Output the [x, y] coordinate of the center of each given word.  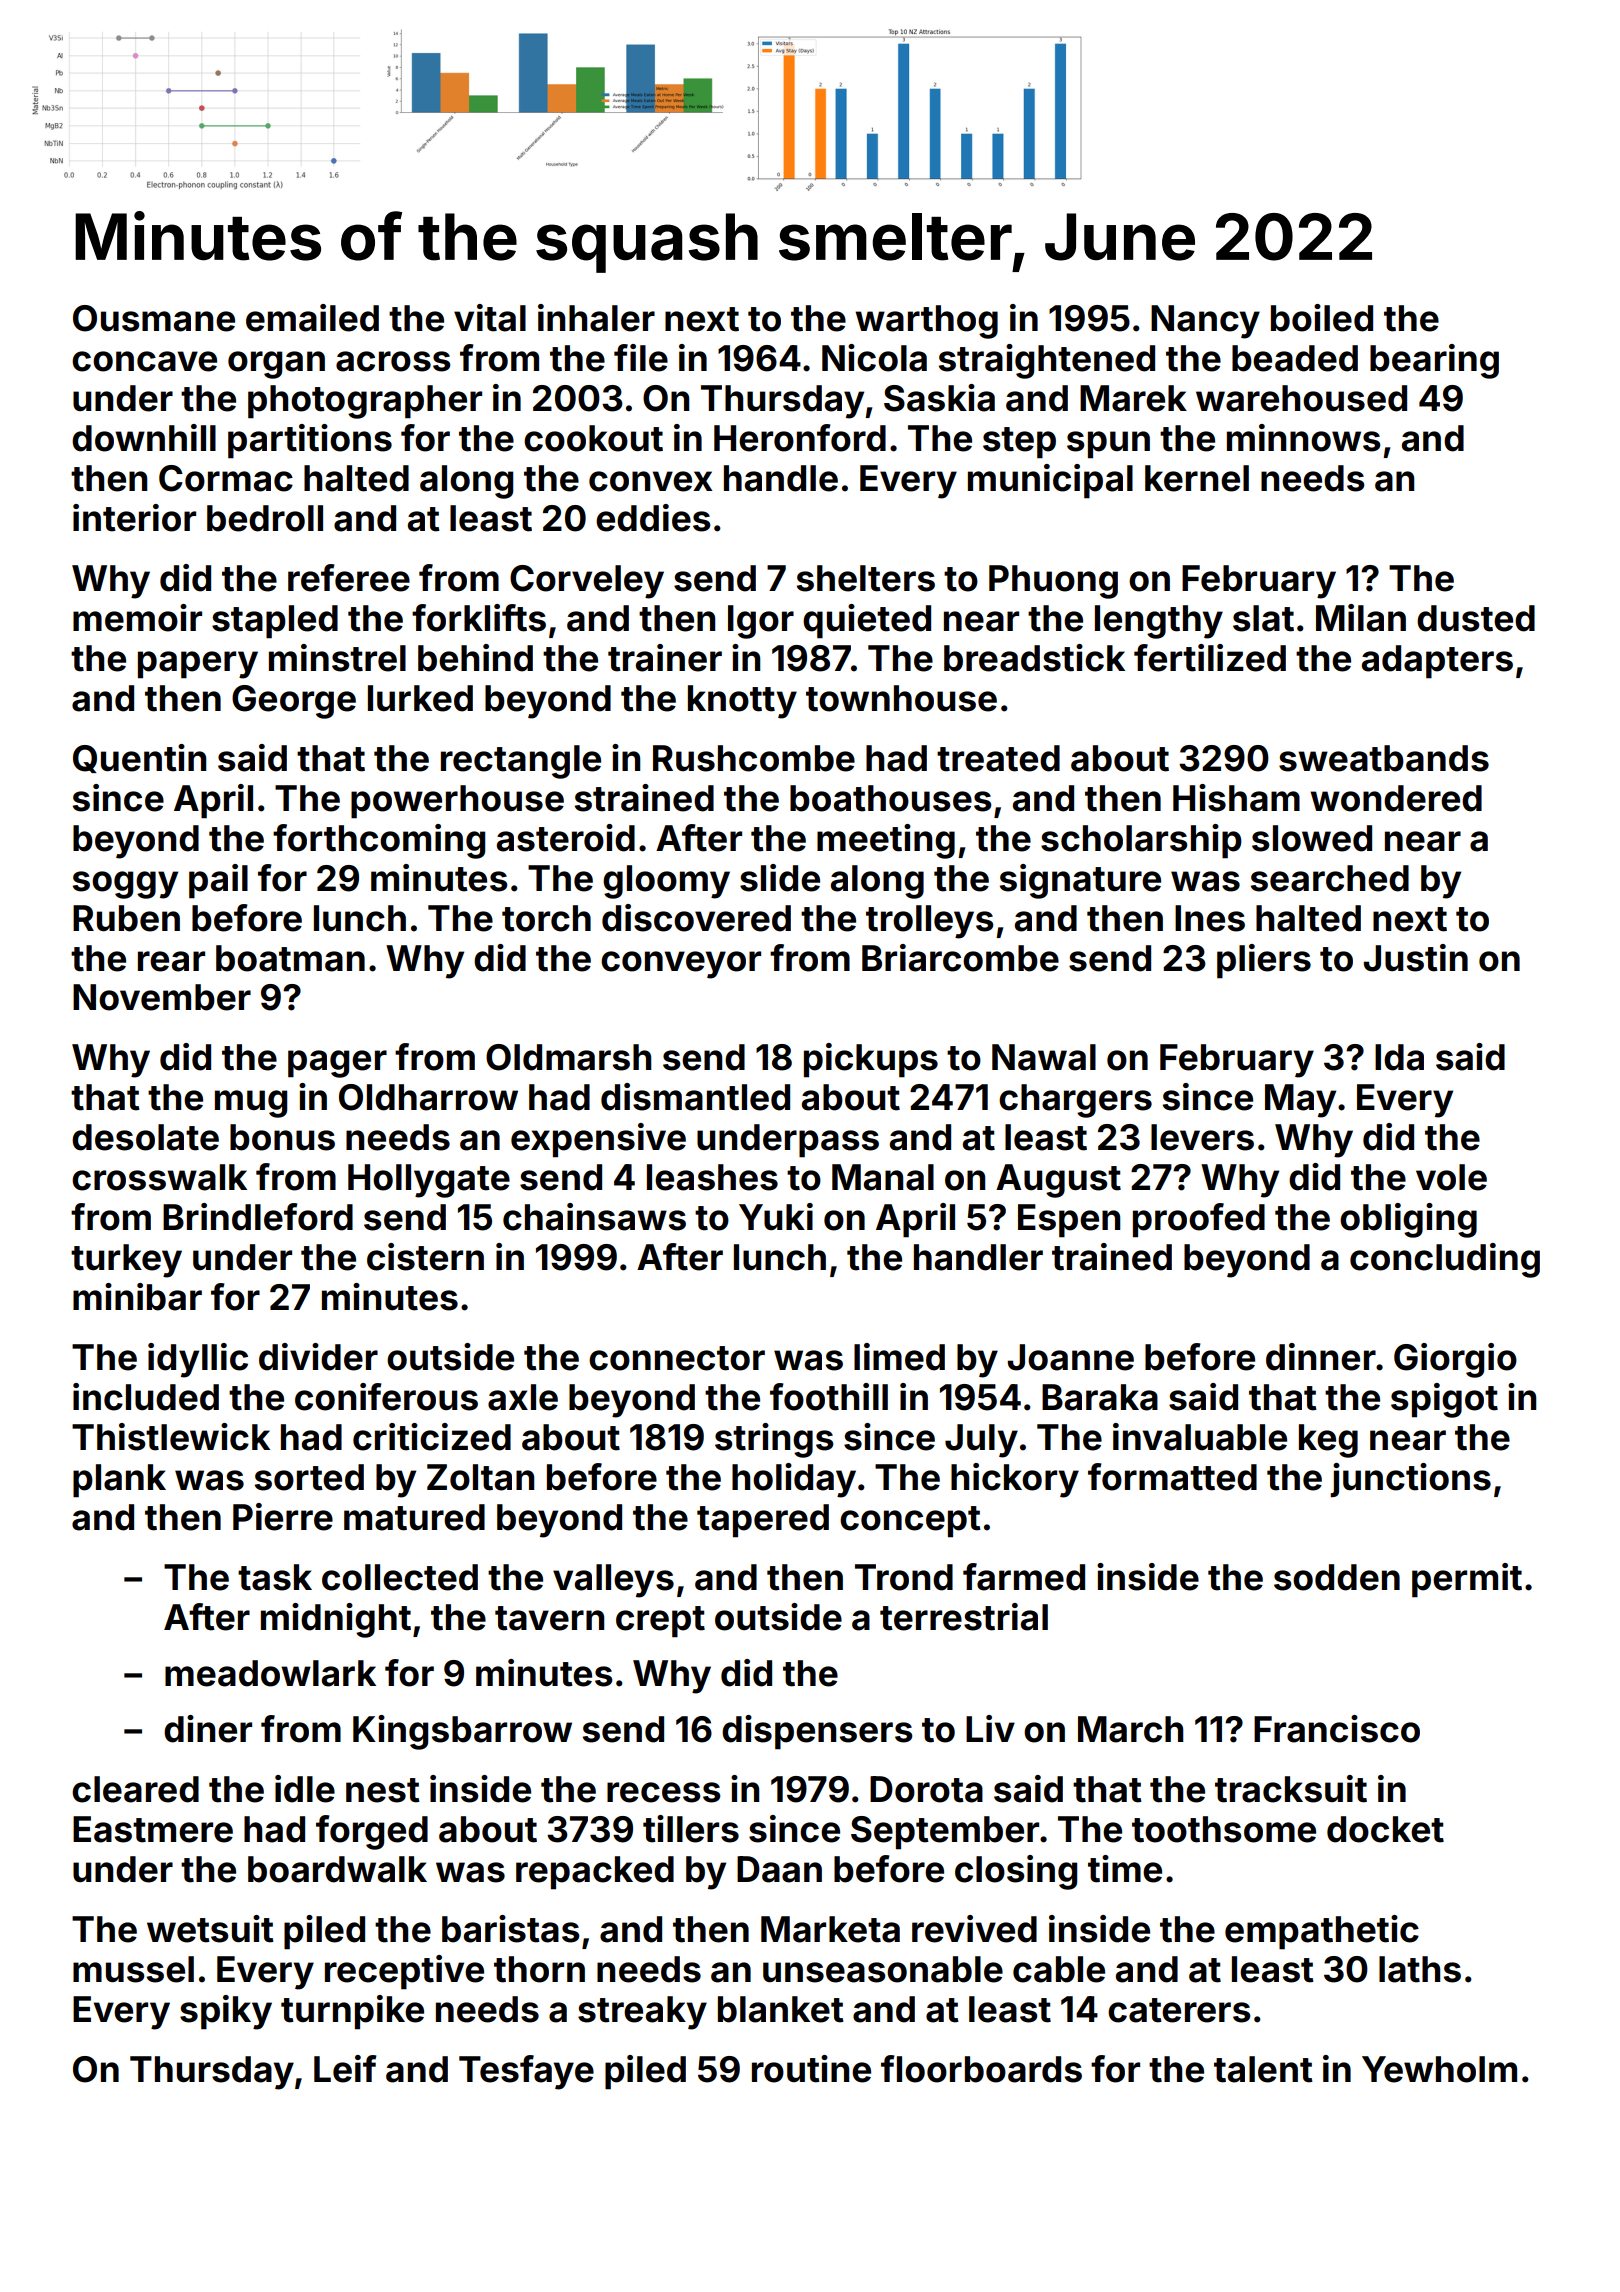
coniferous [386, 1397]
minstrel [337, 658]
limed [899, 1357]
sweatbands [1384, 758]
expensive [598, 1140]
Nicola [874, 358]
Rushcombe [754, 758]
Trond [904, 1577]
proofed [1199, 1220]
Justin [1415, 958]
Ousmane [154, 318]
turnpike [352, 2012]
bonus [282, 1137]
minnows [1303, 438]
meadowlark [270, 1673]
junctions [1410, 1480]
